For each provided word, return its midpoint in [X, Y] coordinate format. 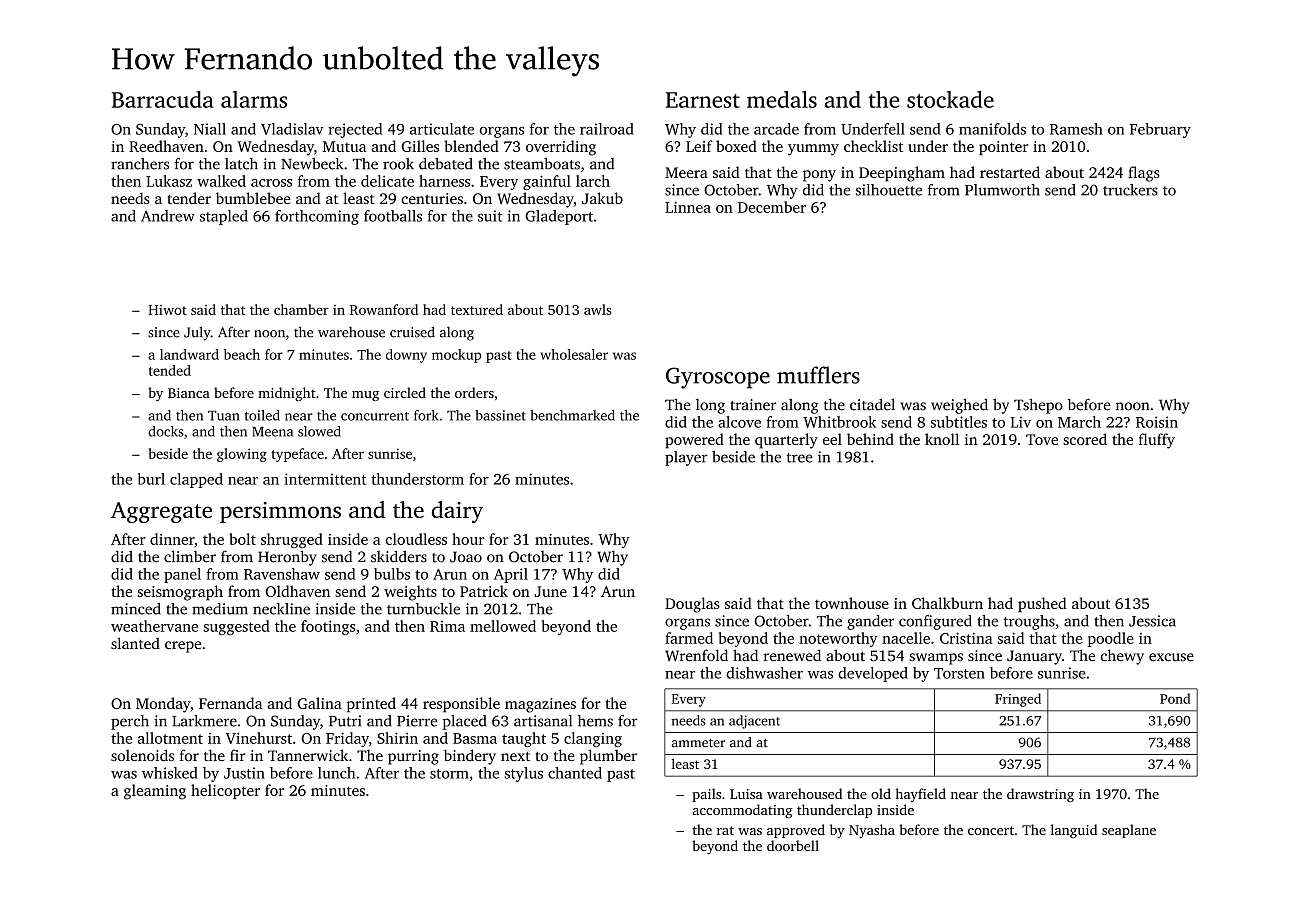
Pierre [417, 721]
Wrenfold [696, 655]
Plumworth [1002, 190]
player [686, 458]
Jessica [1152, 621]
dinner [172, 539]
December [772, 207]
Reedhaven [166, 146]
